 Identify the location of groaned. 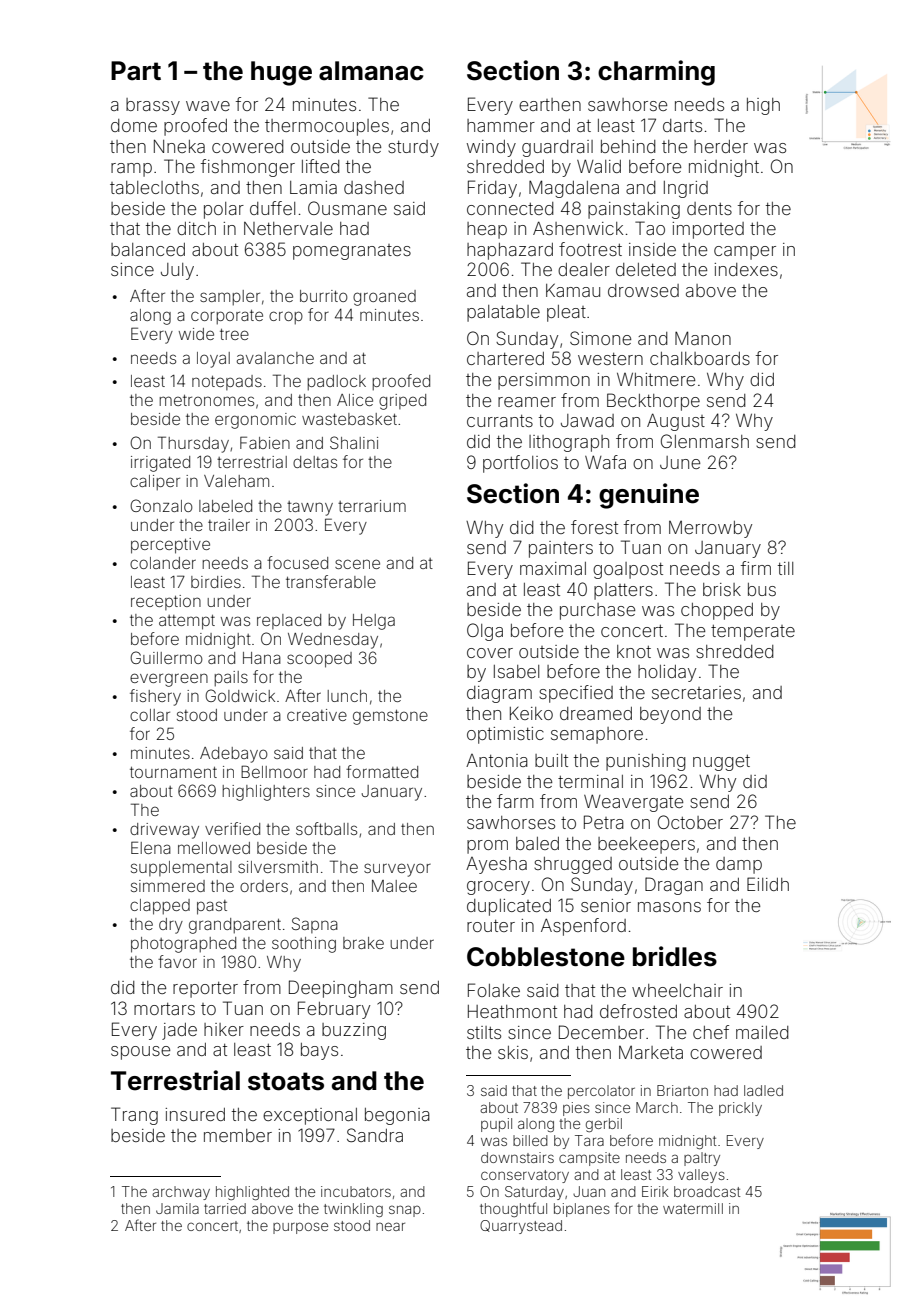
(384, 298).
